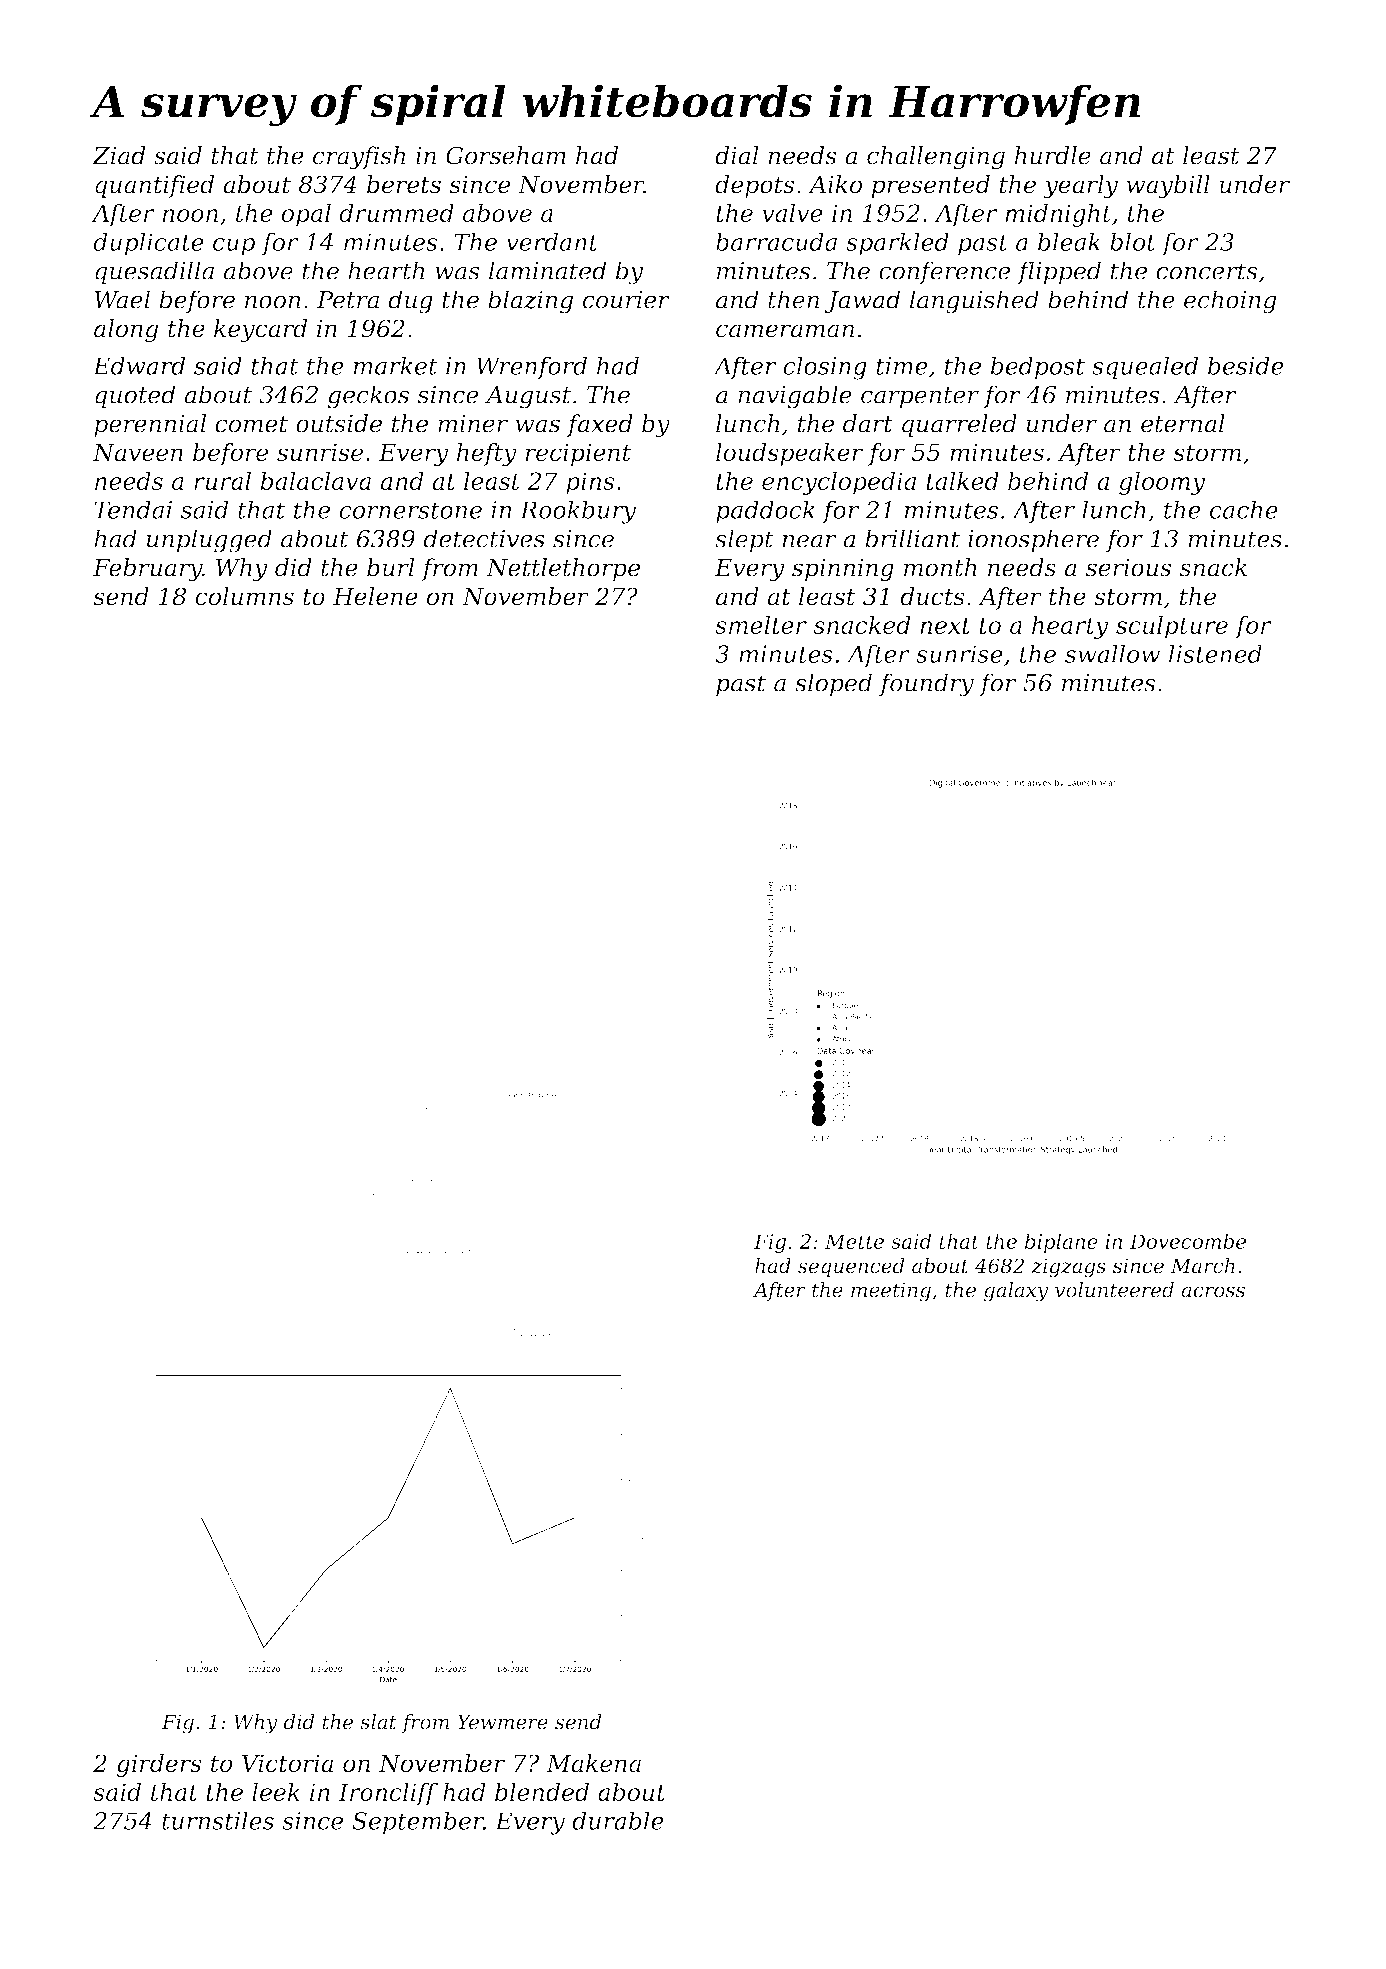  I want to click on galaxy, so click(1016, 1292).
